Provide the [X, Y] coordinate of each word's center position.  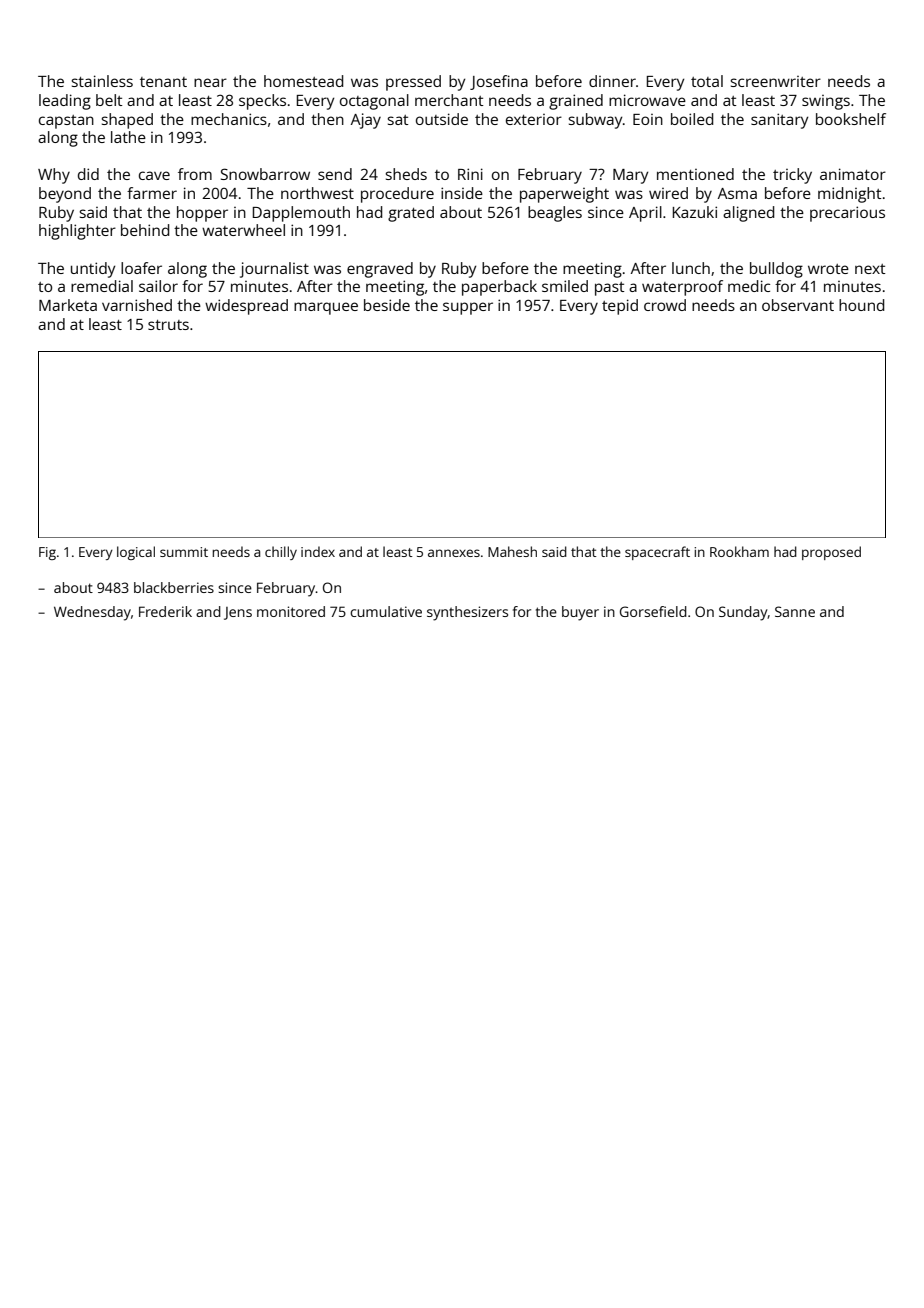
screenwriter [776, 81]
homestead [303, 81]
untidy [93, 270]
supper [468, 308]
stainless [102, 81]
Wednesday [92, 613]
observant [798, 305]
